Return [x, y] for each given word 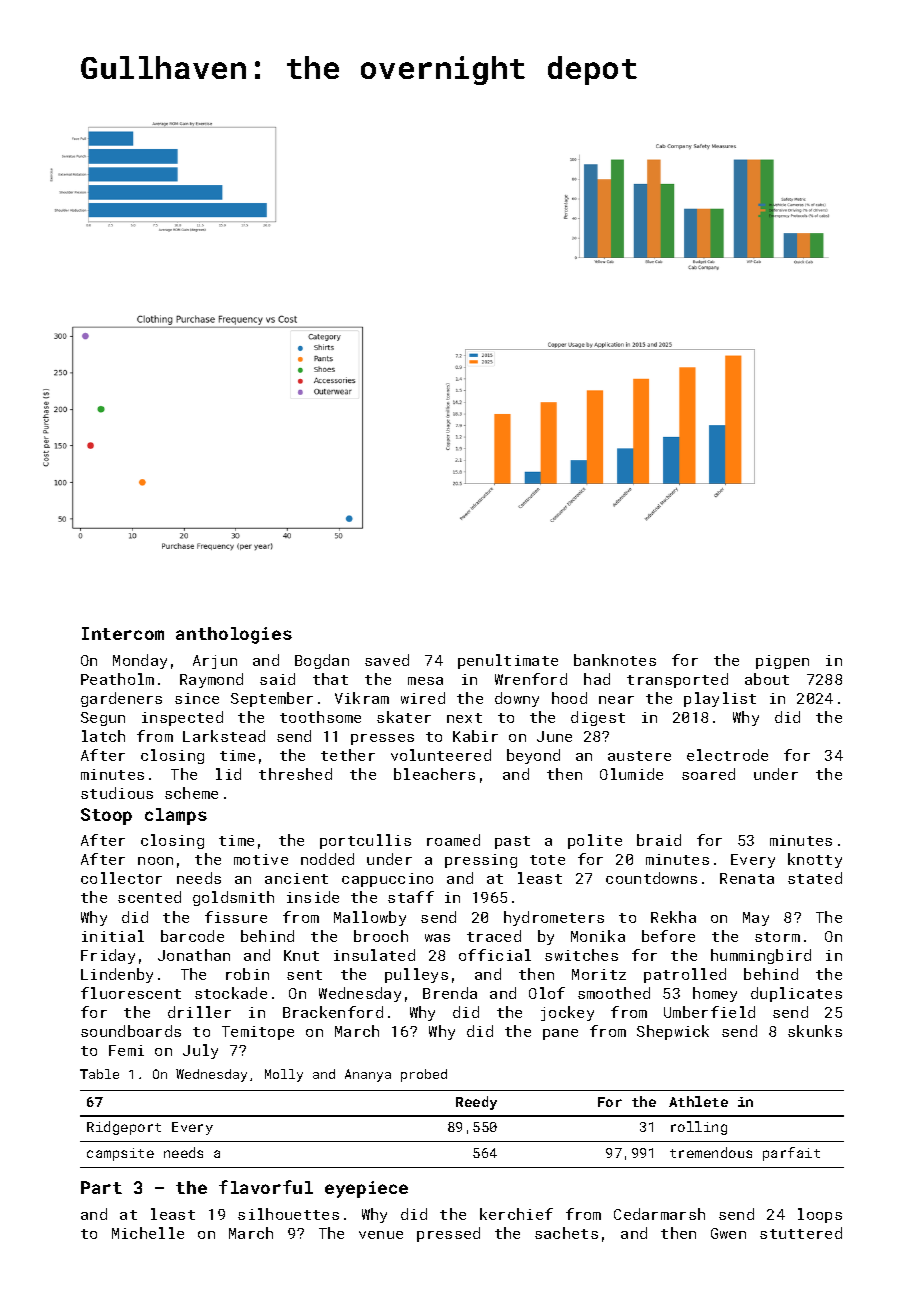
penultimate [508, 661]
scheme [191, 793]
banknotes [615, 660]
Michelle [148, 1233]
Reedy [476, 1103]
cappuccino [387, 880]
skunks [815, 1031]
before [668, 936]
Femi [126, 1050]
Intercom [123, 633]
